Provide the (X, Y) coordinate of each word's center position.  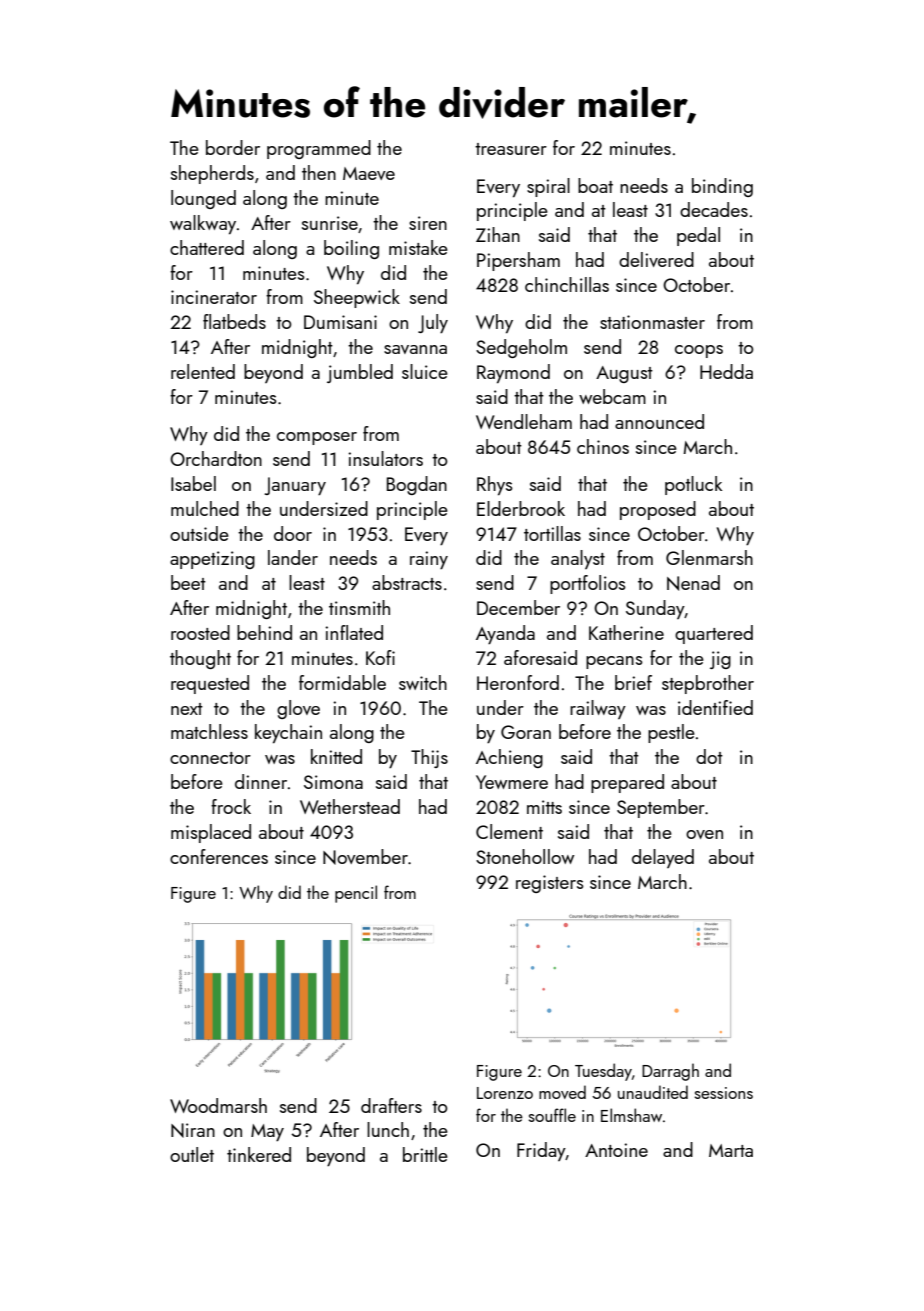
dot (709, 756)
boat (595, 185)
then (319, 172)
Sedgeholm (521, 348)
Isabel (193, 483)
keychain (288, 733)
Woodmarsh (218, 1105)
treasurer (511, 149)
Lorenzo (505, 1093)
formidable (342, 682)
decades (714, 209)
